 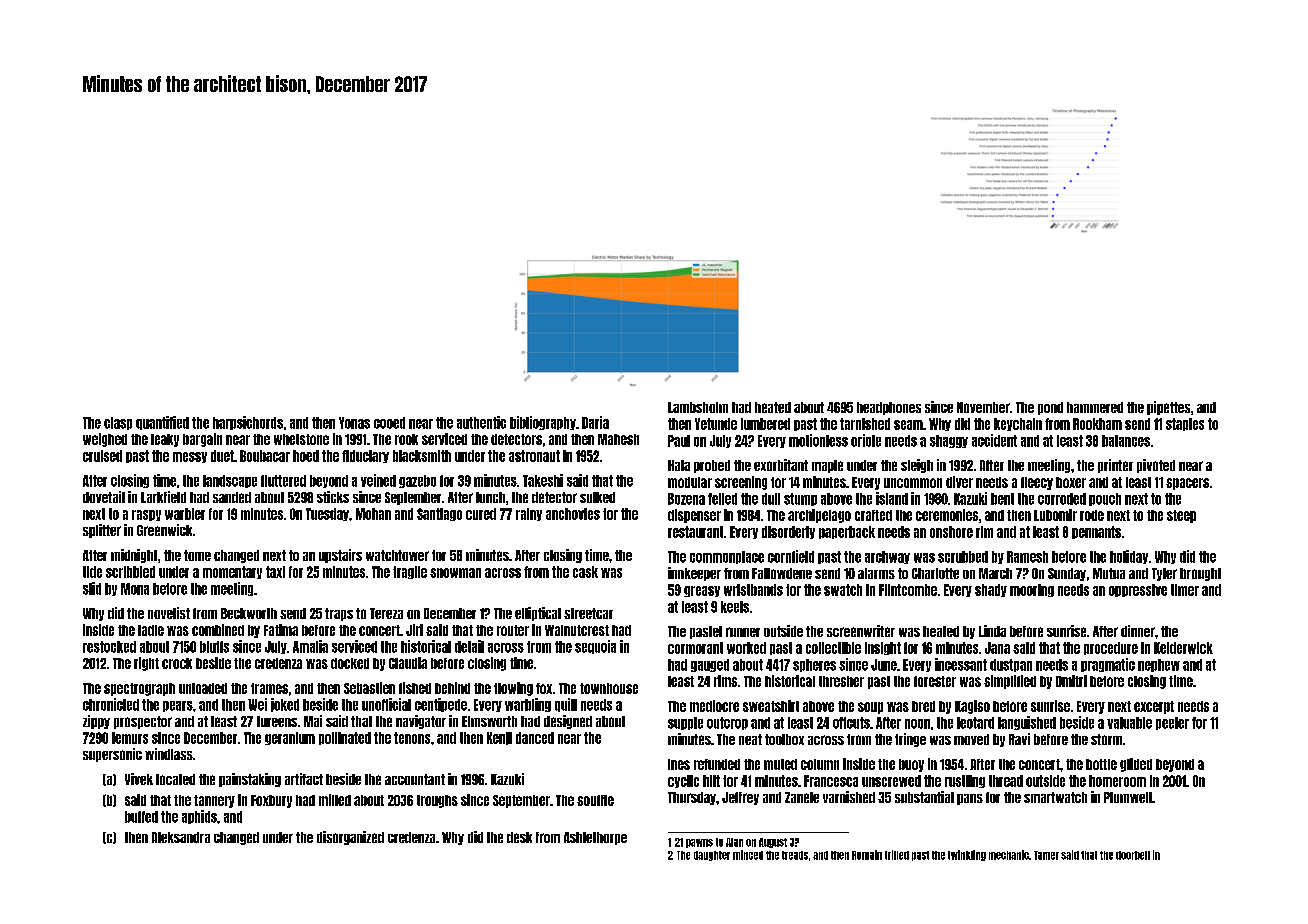 I want to click on aphids, so click(x=199, y=817).
